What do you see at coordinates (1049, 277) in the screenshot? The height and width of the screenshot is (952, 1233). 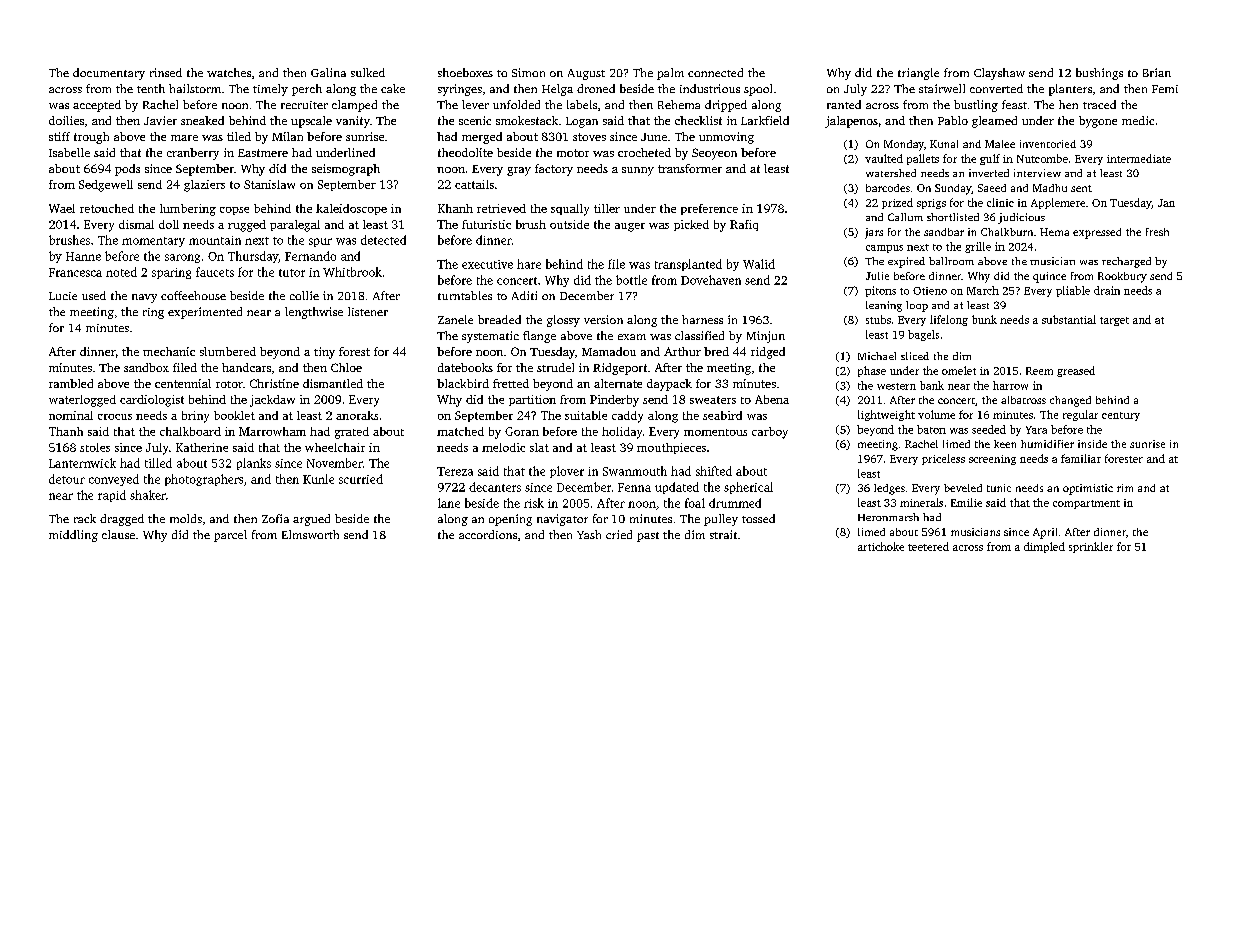 I see `quince` at bounding box center [1049, 277].
